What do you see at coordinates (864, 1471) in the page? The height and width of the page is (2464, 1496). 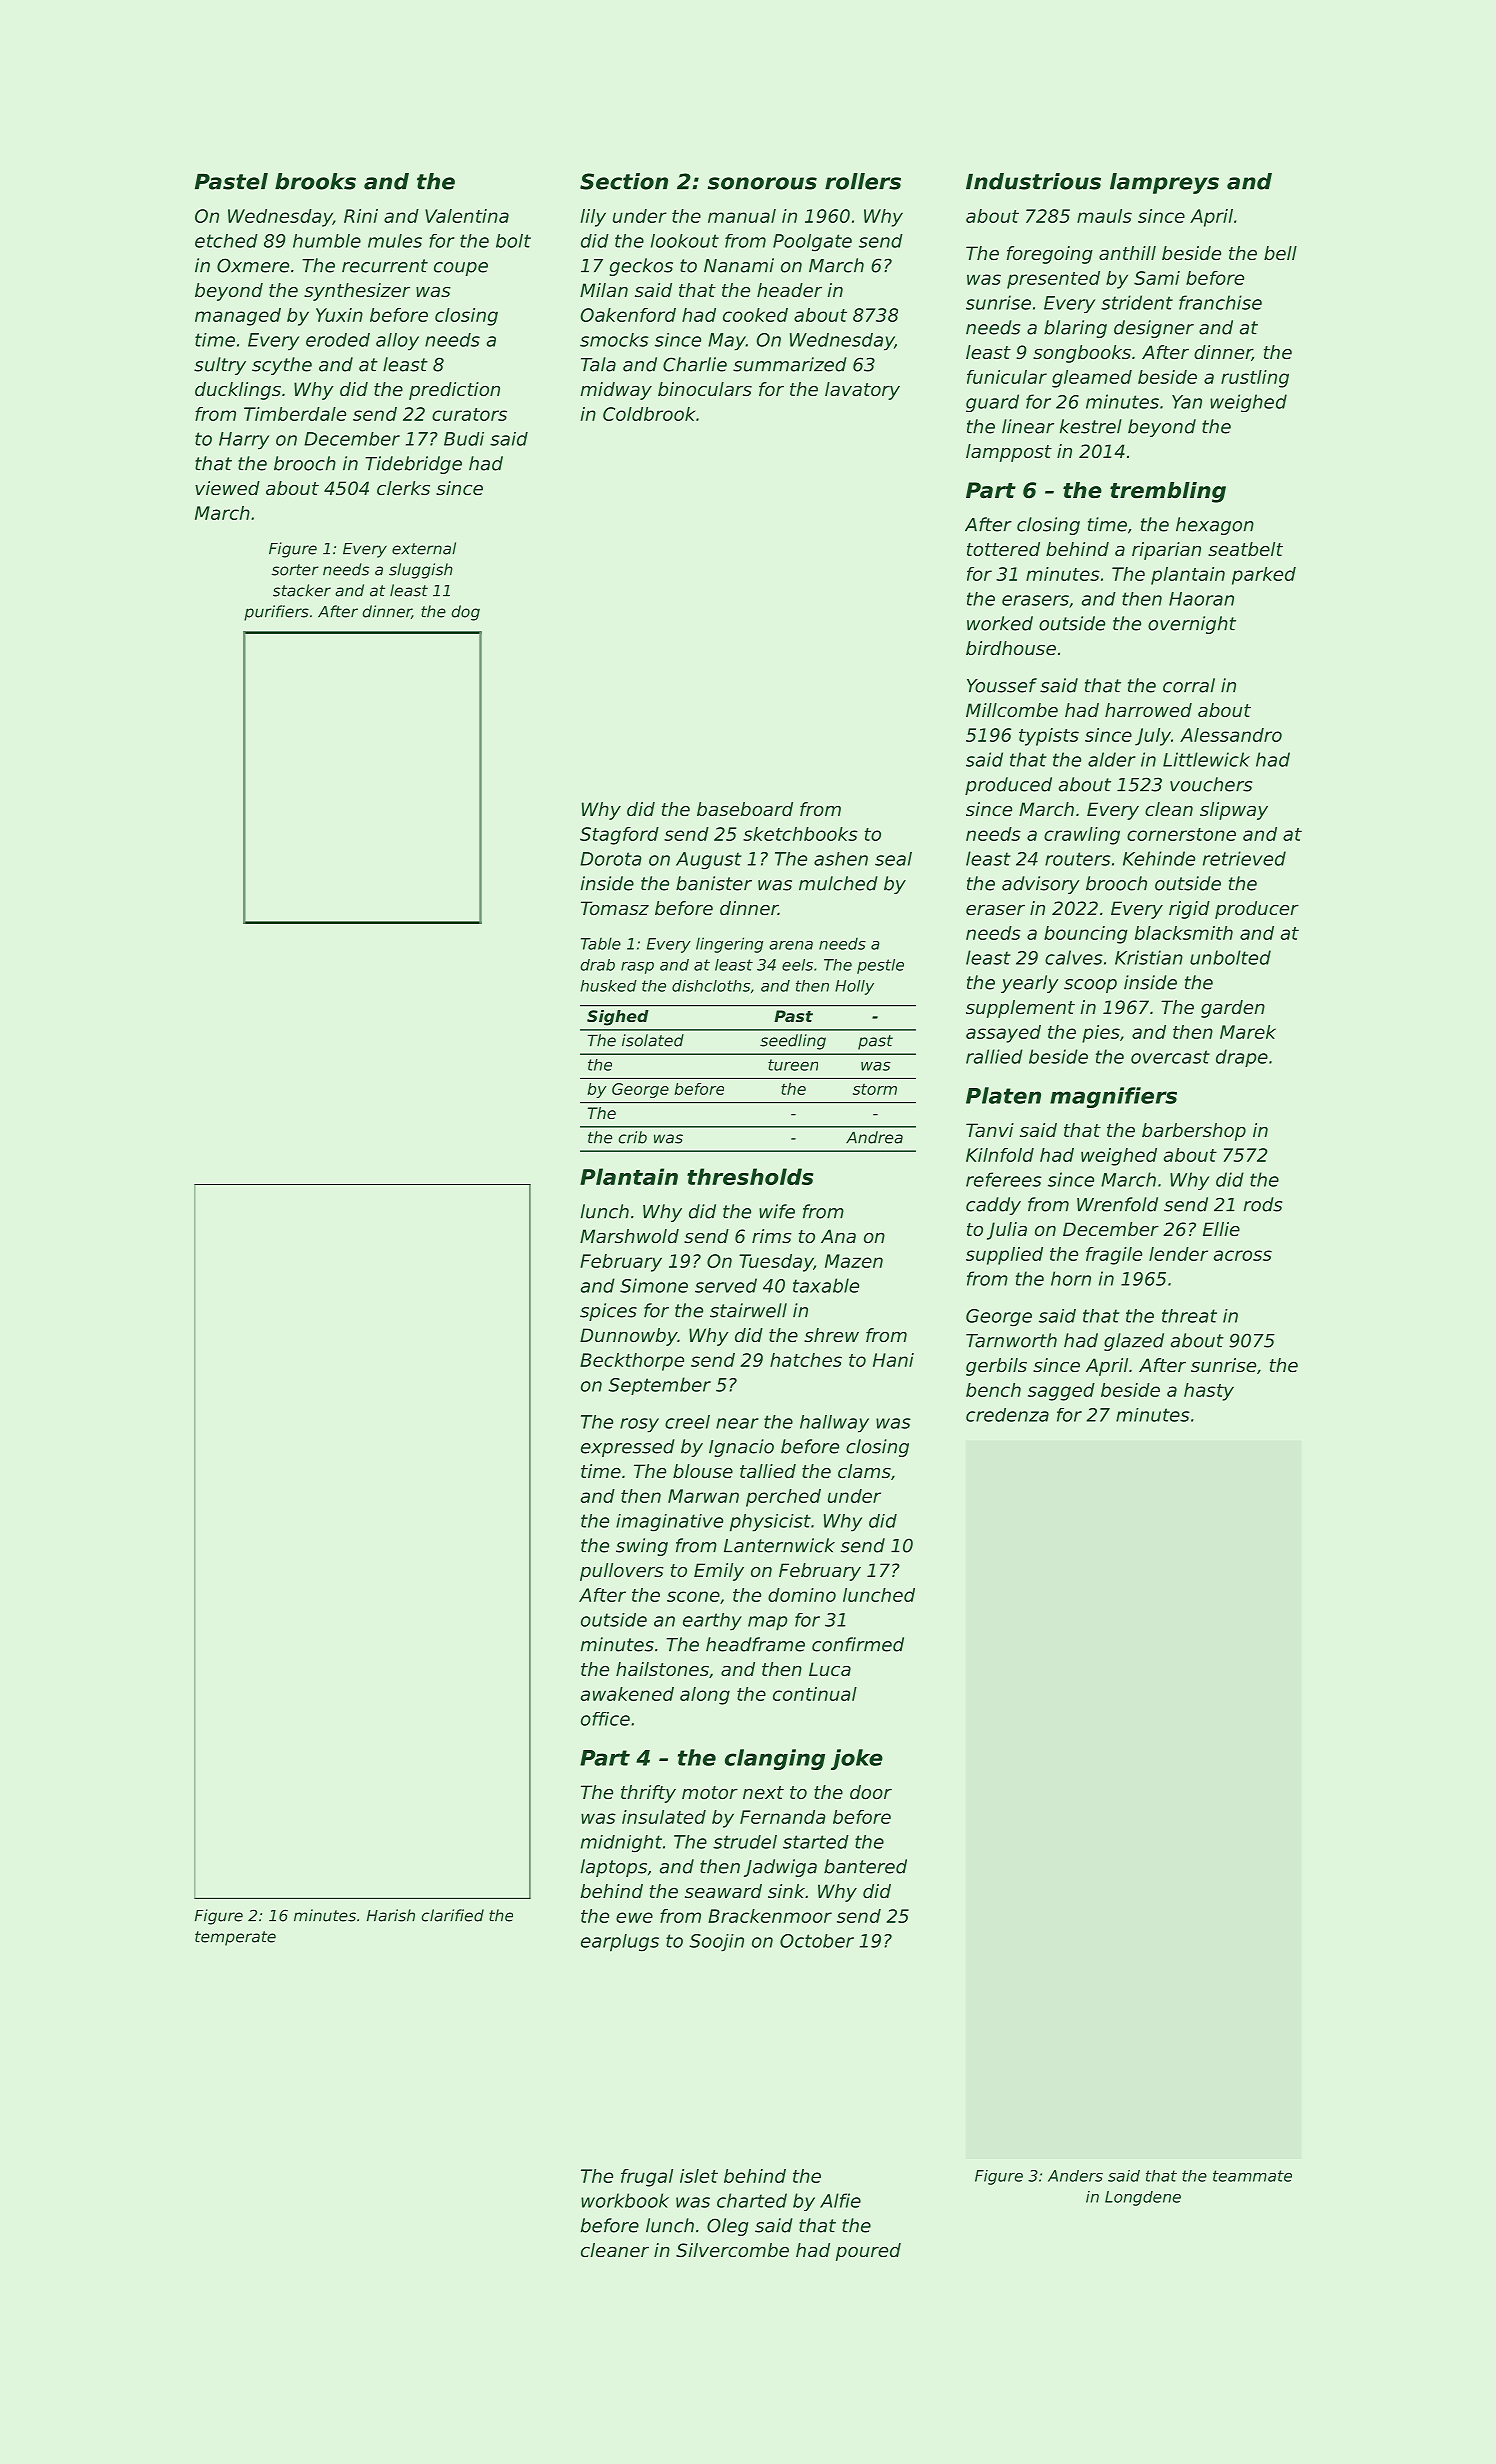 I see `clams` at bounding box center [864, 1471].
